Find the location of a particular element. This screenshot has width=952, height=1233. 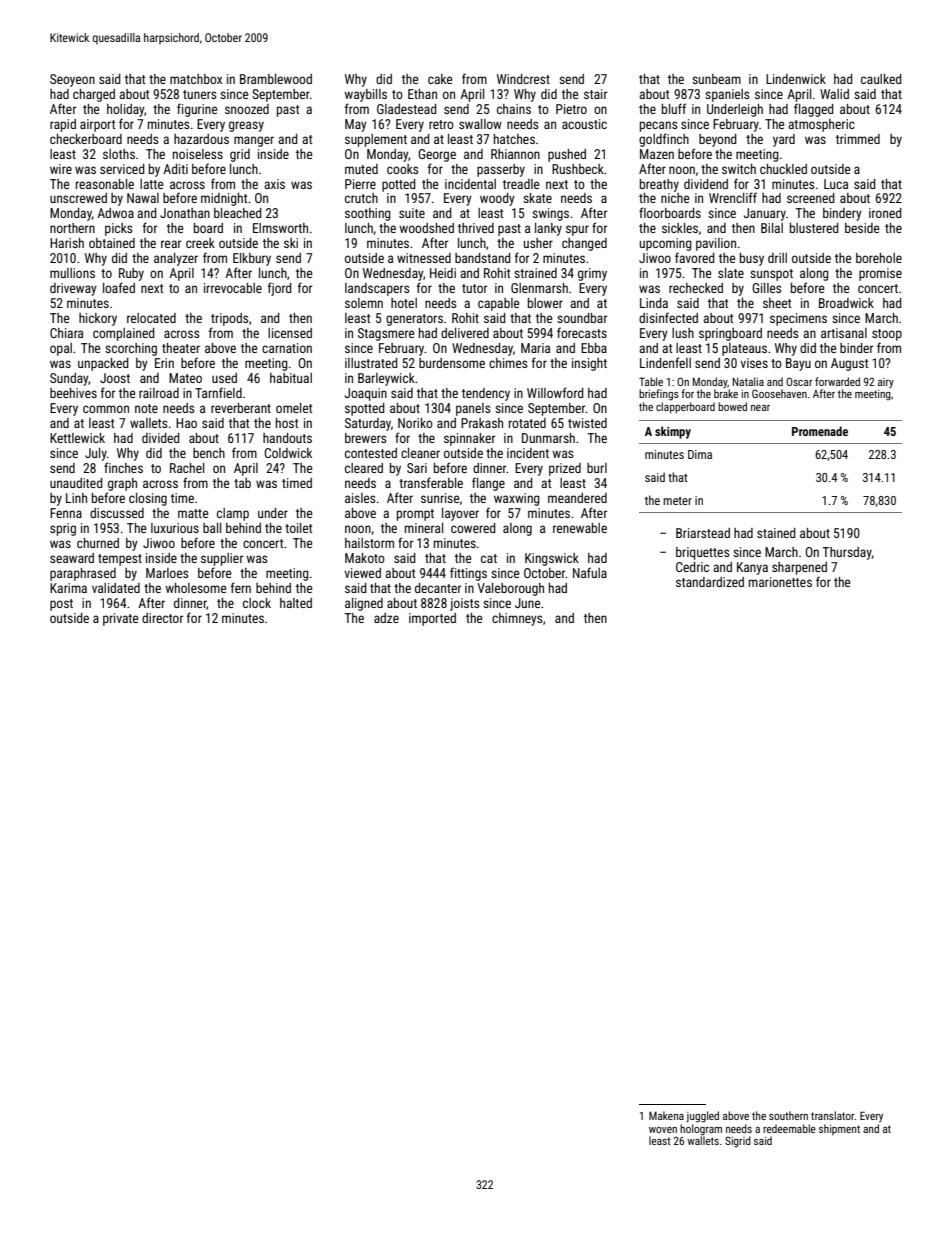

driveway is located at coordinates (73, 289).
